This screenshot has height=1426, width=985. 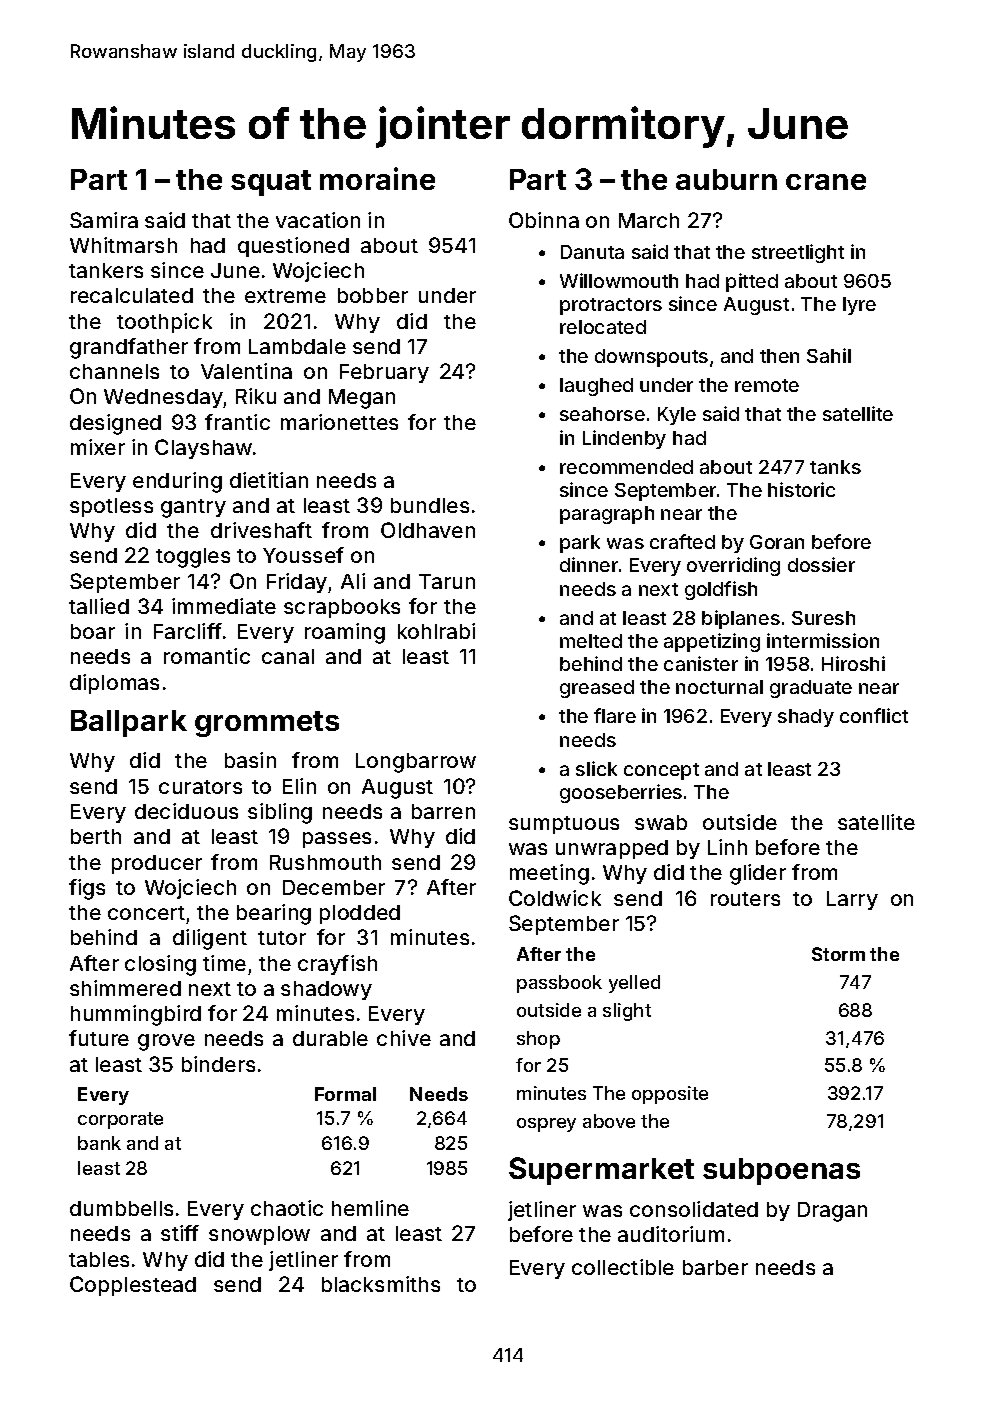 I want to click on diligent, so click(x=210, y=939).
